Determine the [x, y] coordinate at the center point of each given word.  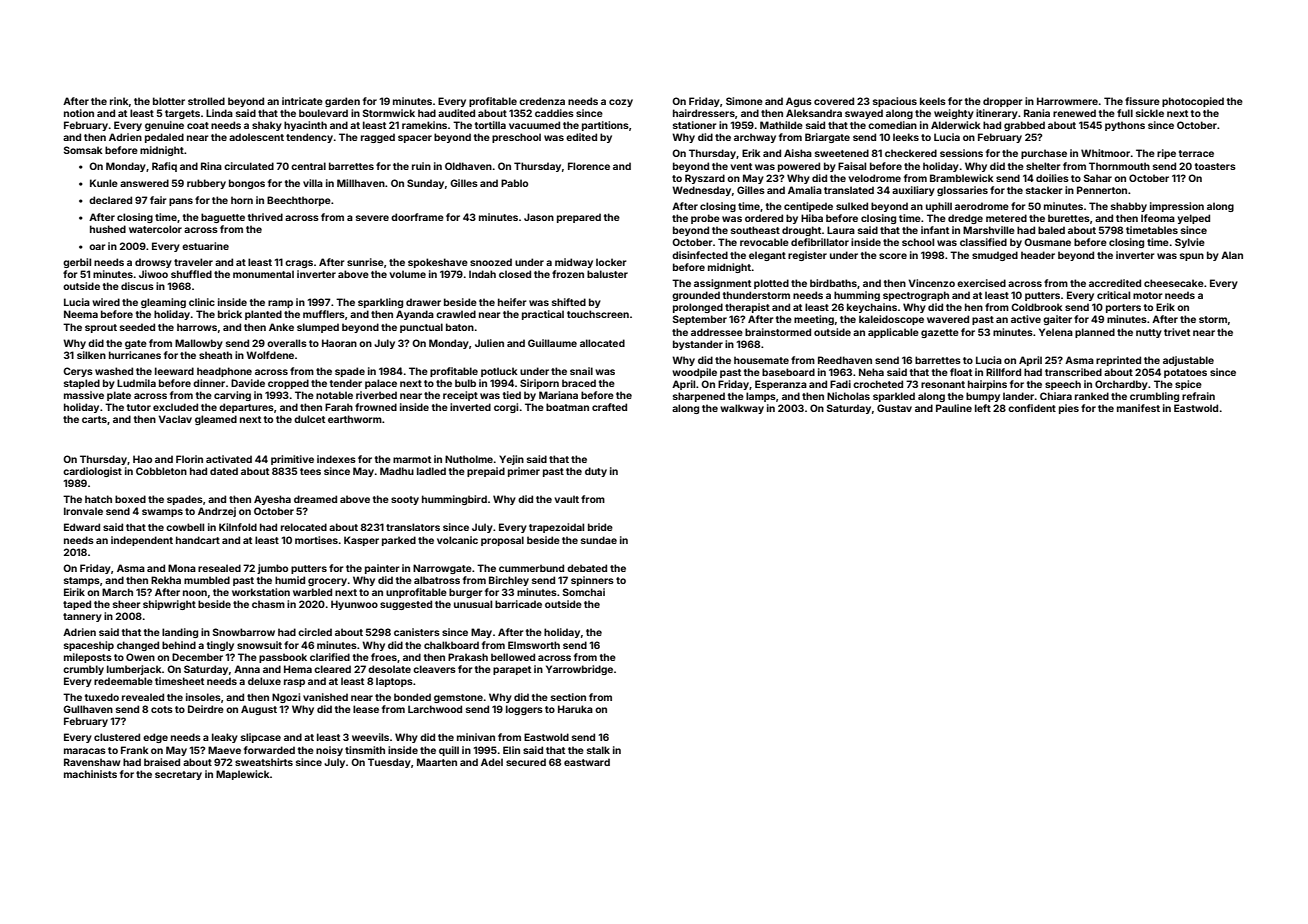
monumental [263, 274]
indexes [336, 459]
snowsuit [259, 645]
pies [1069, 409]
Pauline [954, 408]
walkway [742, 409]
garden [342, 102]
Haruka [575, 709]
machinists [90, 774]
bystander [698, 345]
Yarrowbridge [579, 670]
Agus [799, 102]
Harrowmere [1067, 101]
